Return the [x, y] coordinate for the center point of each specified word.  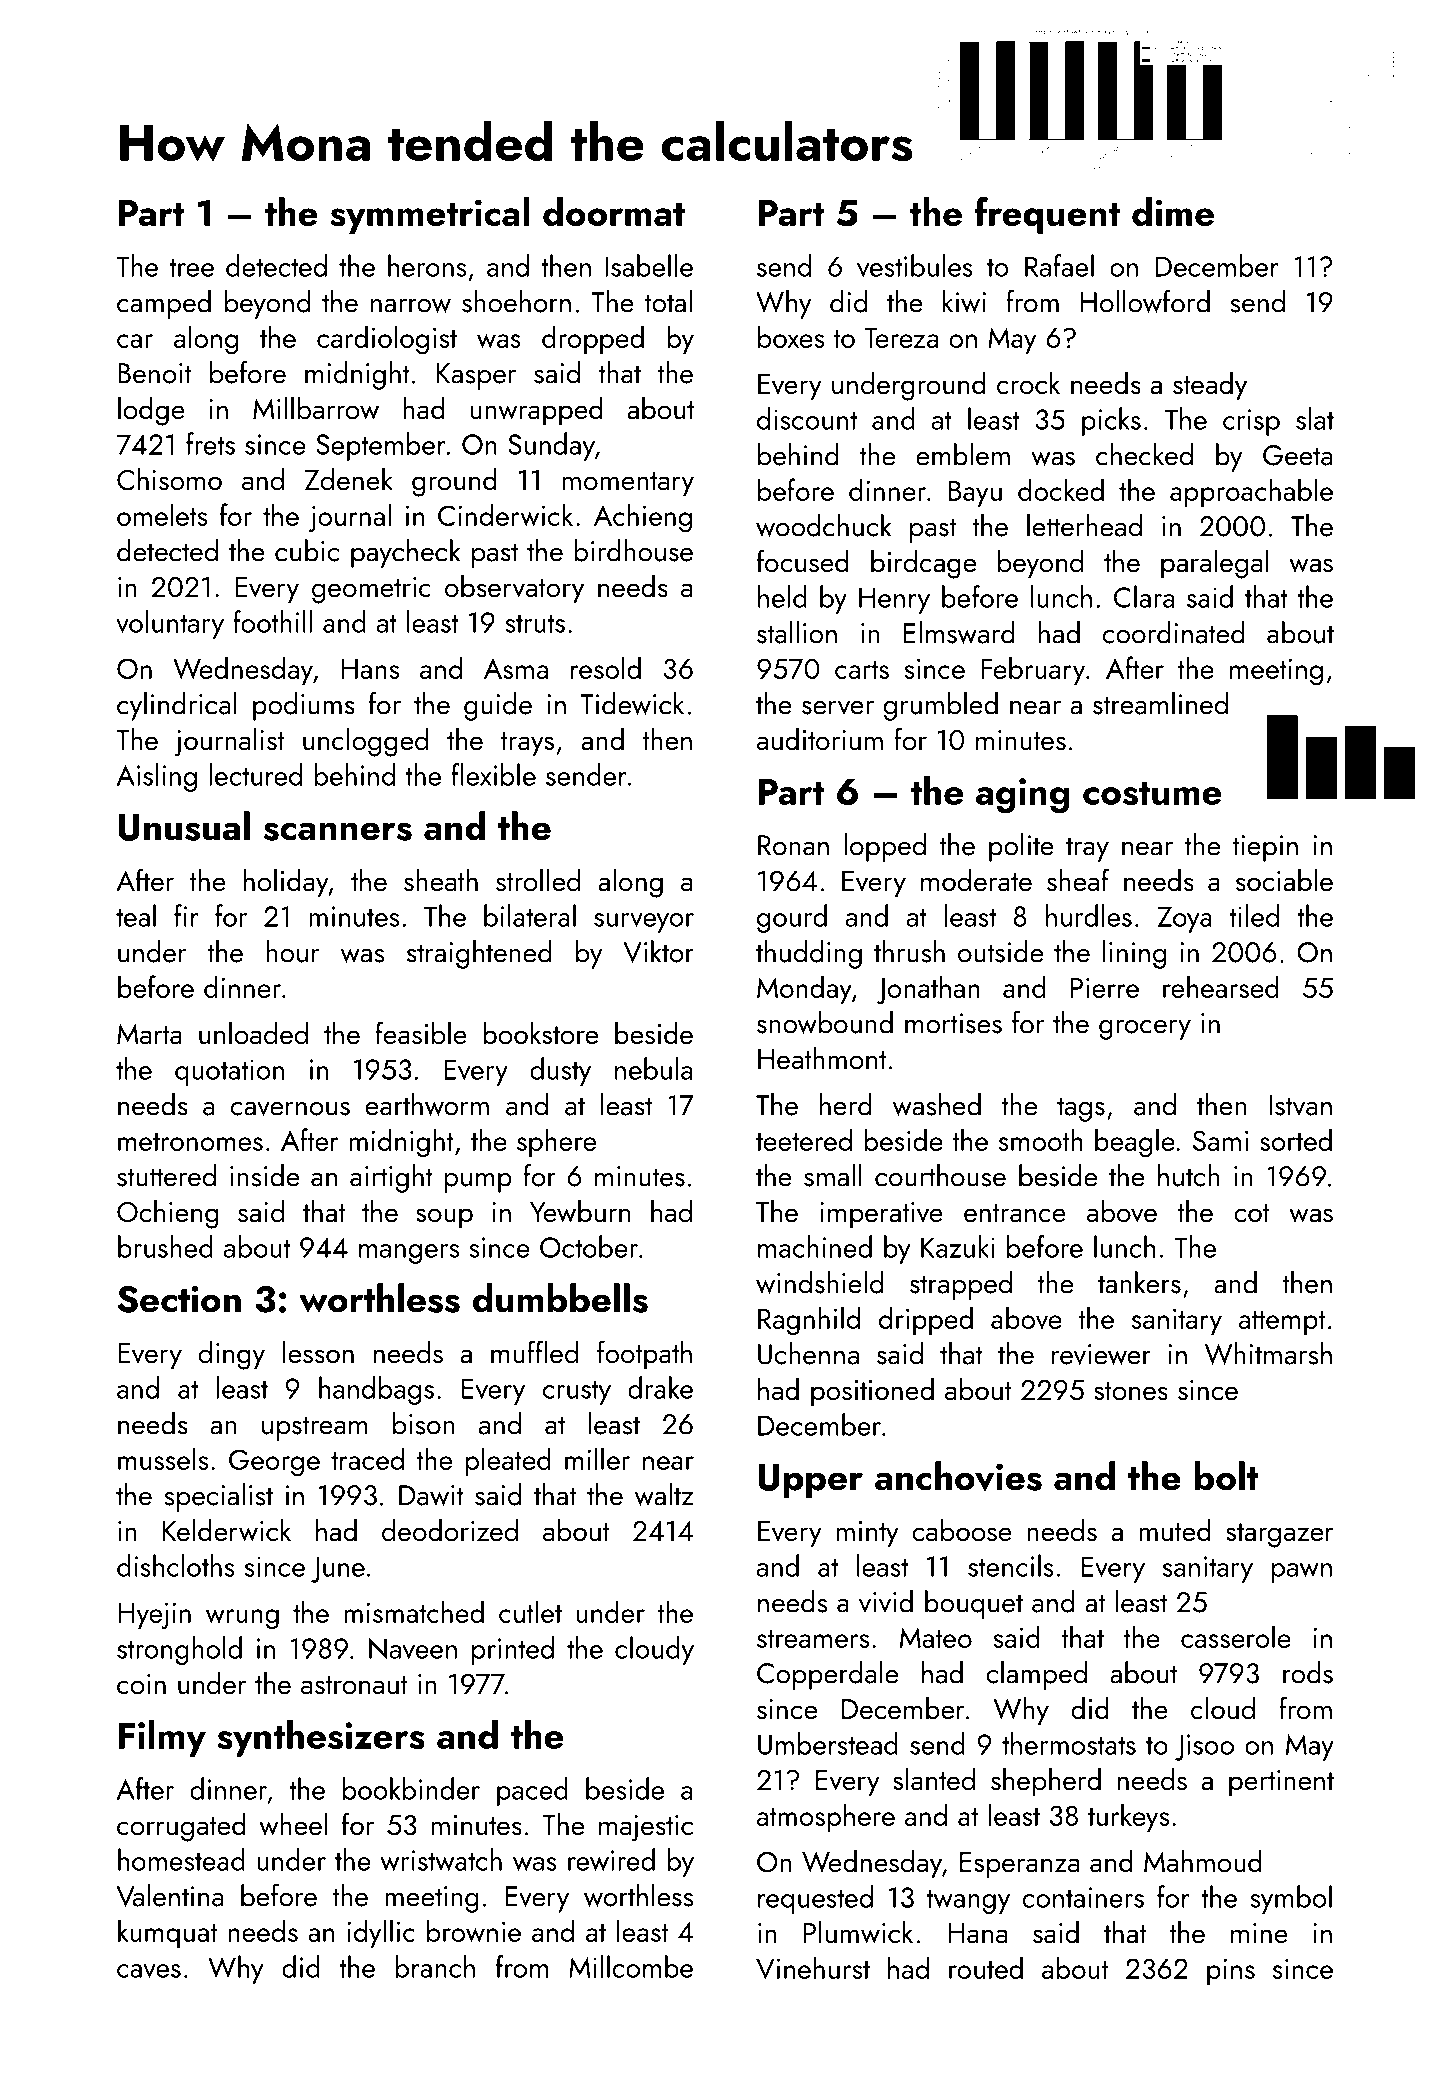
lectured [255, 774]
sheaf [1078, 880]
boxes [791, 336]
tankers [1139, 1282]
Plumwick [858, 1932]
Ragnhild [809, 1321]
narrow [411, 305]
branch [435, 1966]
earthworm [427, 1104]
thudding [809, 954]
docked [1061, 489]
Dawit [431, 1495]
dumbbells [560, 1298]
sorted [1296, 1139]
